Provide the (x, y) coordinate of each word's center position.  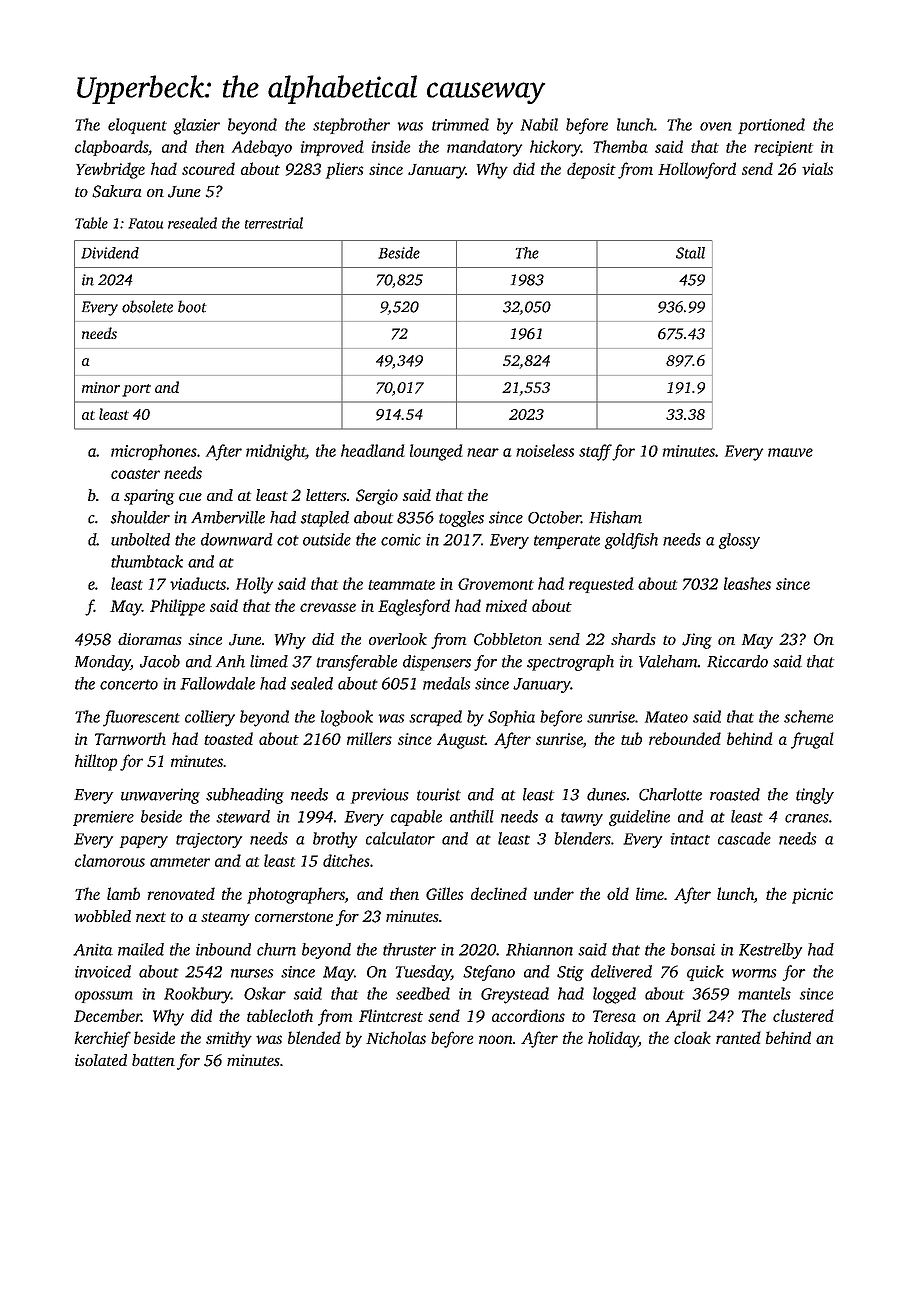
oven (716, 126)
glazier (196, 126)
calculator (400, 838)
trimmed (460, 124)
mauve (790, 452)
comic (401, 540)
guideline (639, 818)
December (107, 1015)
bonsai (693, 949)
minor (101, 387)
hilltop (96, 762)
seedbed (423, 993)
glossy (739, 541)
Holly (254, 585)
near (483, 452)
